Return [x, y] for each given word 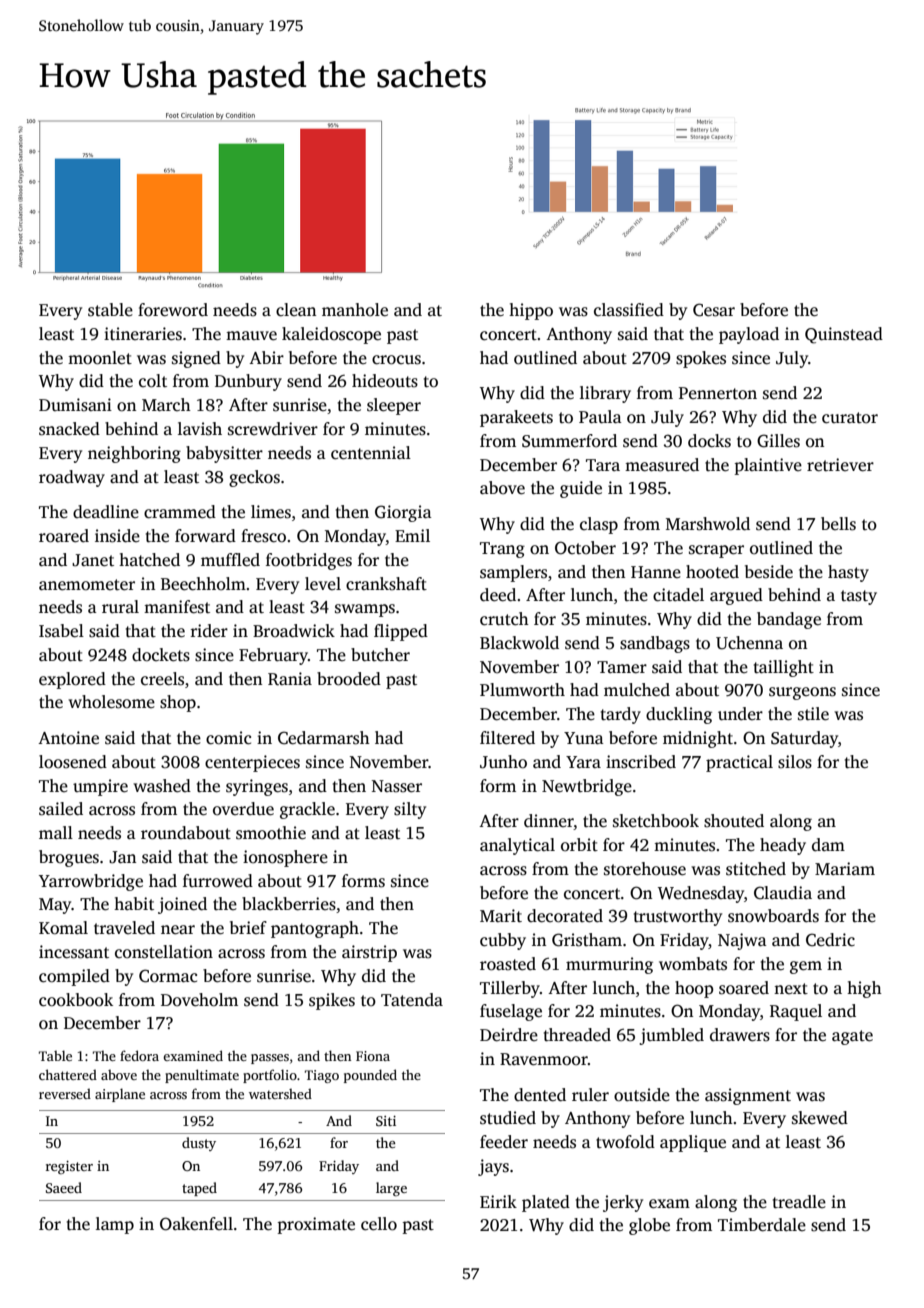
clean [296, 310]
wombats [693, 964]
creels [162, 679]
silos [795, 762]
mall [56, 832]
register [69, 1167]
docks [709, 441]
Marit [501, 916]
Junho [503, 762]
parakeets [516, 418]
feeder [504, 1142]
